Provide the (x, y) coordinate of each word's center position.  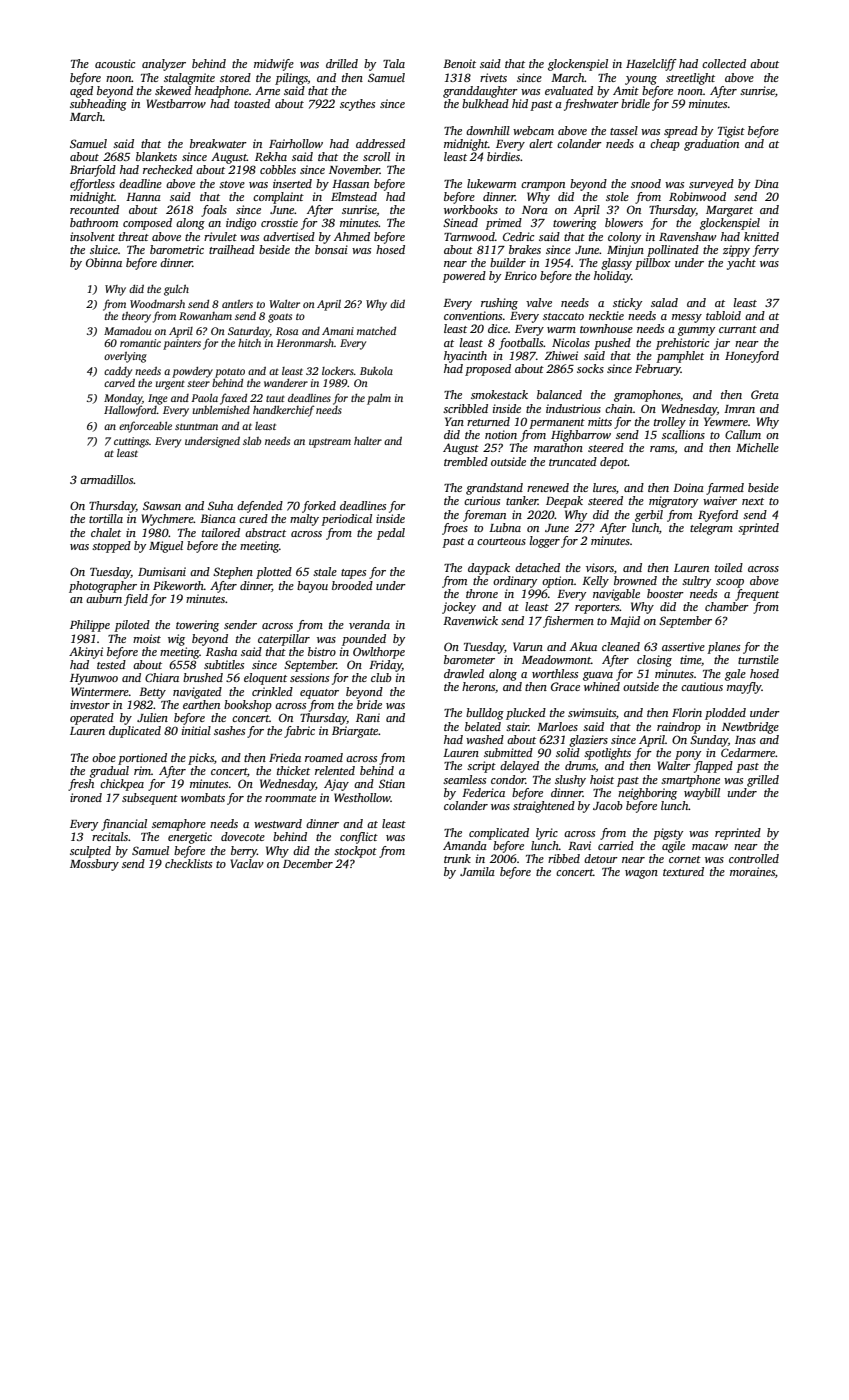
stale (325, 571)
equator (319, 694)
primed (503, 224)
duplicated (135, 732)
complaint (278, 198)
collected (724, 63)
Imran (739, 409)
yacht (741, 264)
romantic (140, 343)
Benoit (459, 63)
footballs (521, 344)
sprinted (758, 529)
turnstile (758, 659)
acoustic (115, 63)
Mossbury (94, 865)
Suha (220, 505)
